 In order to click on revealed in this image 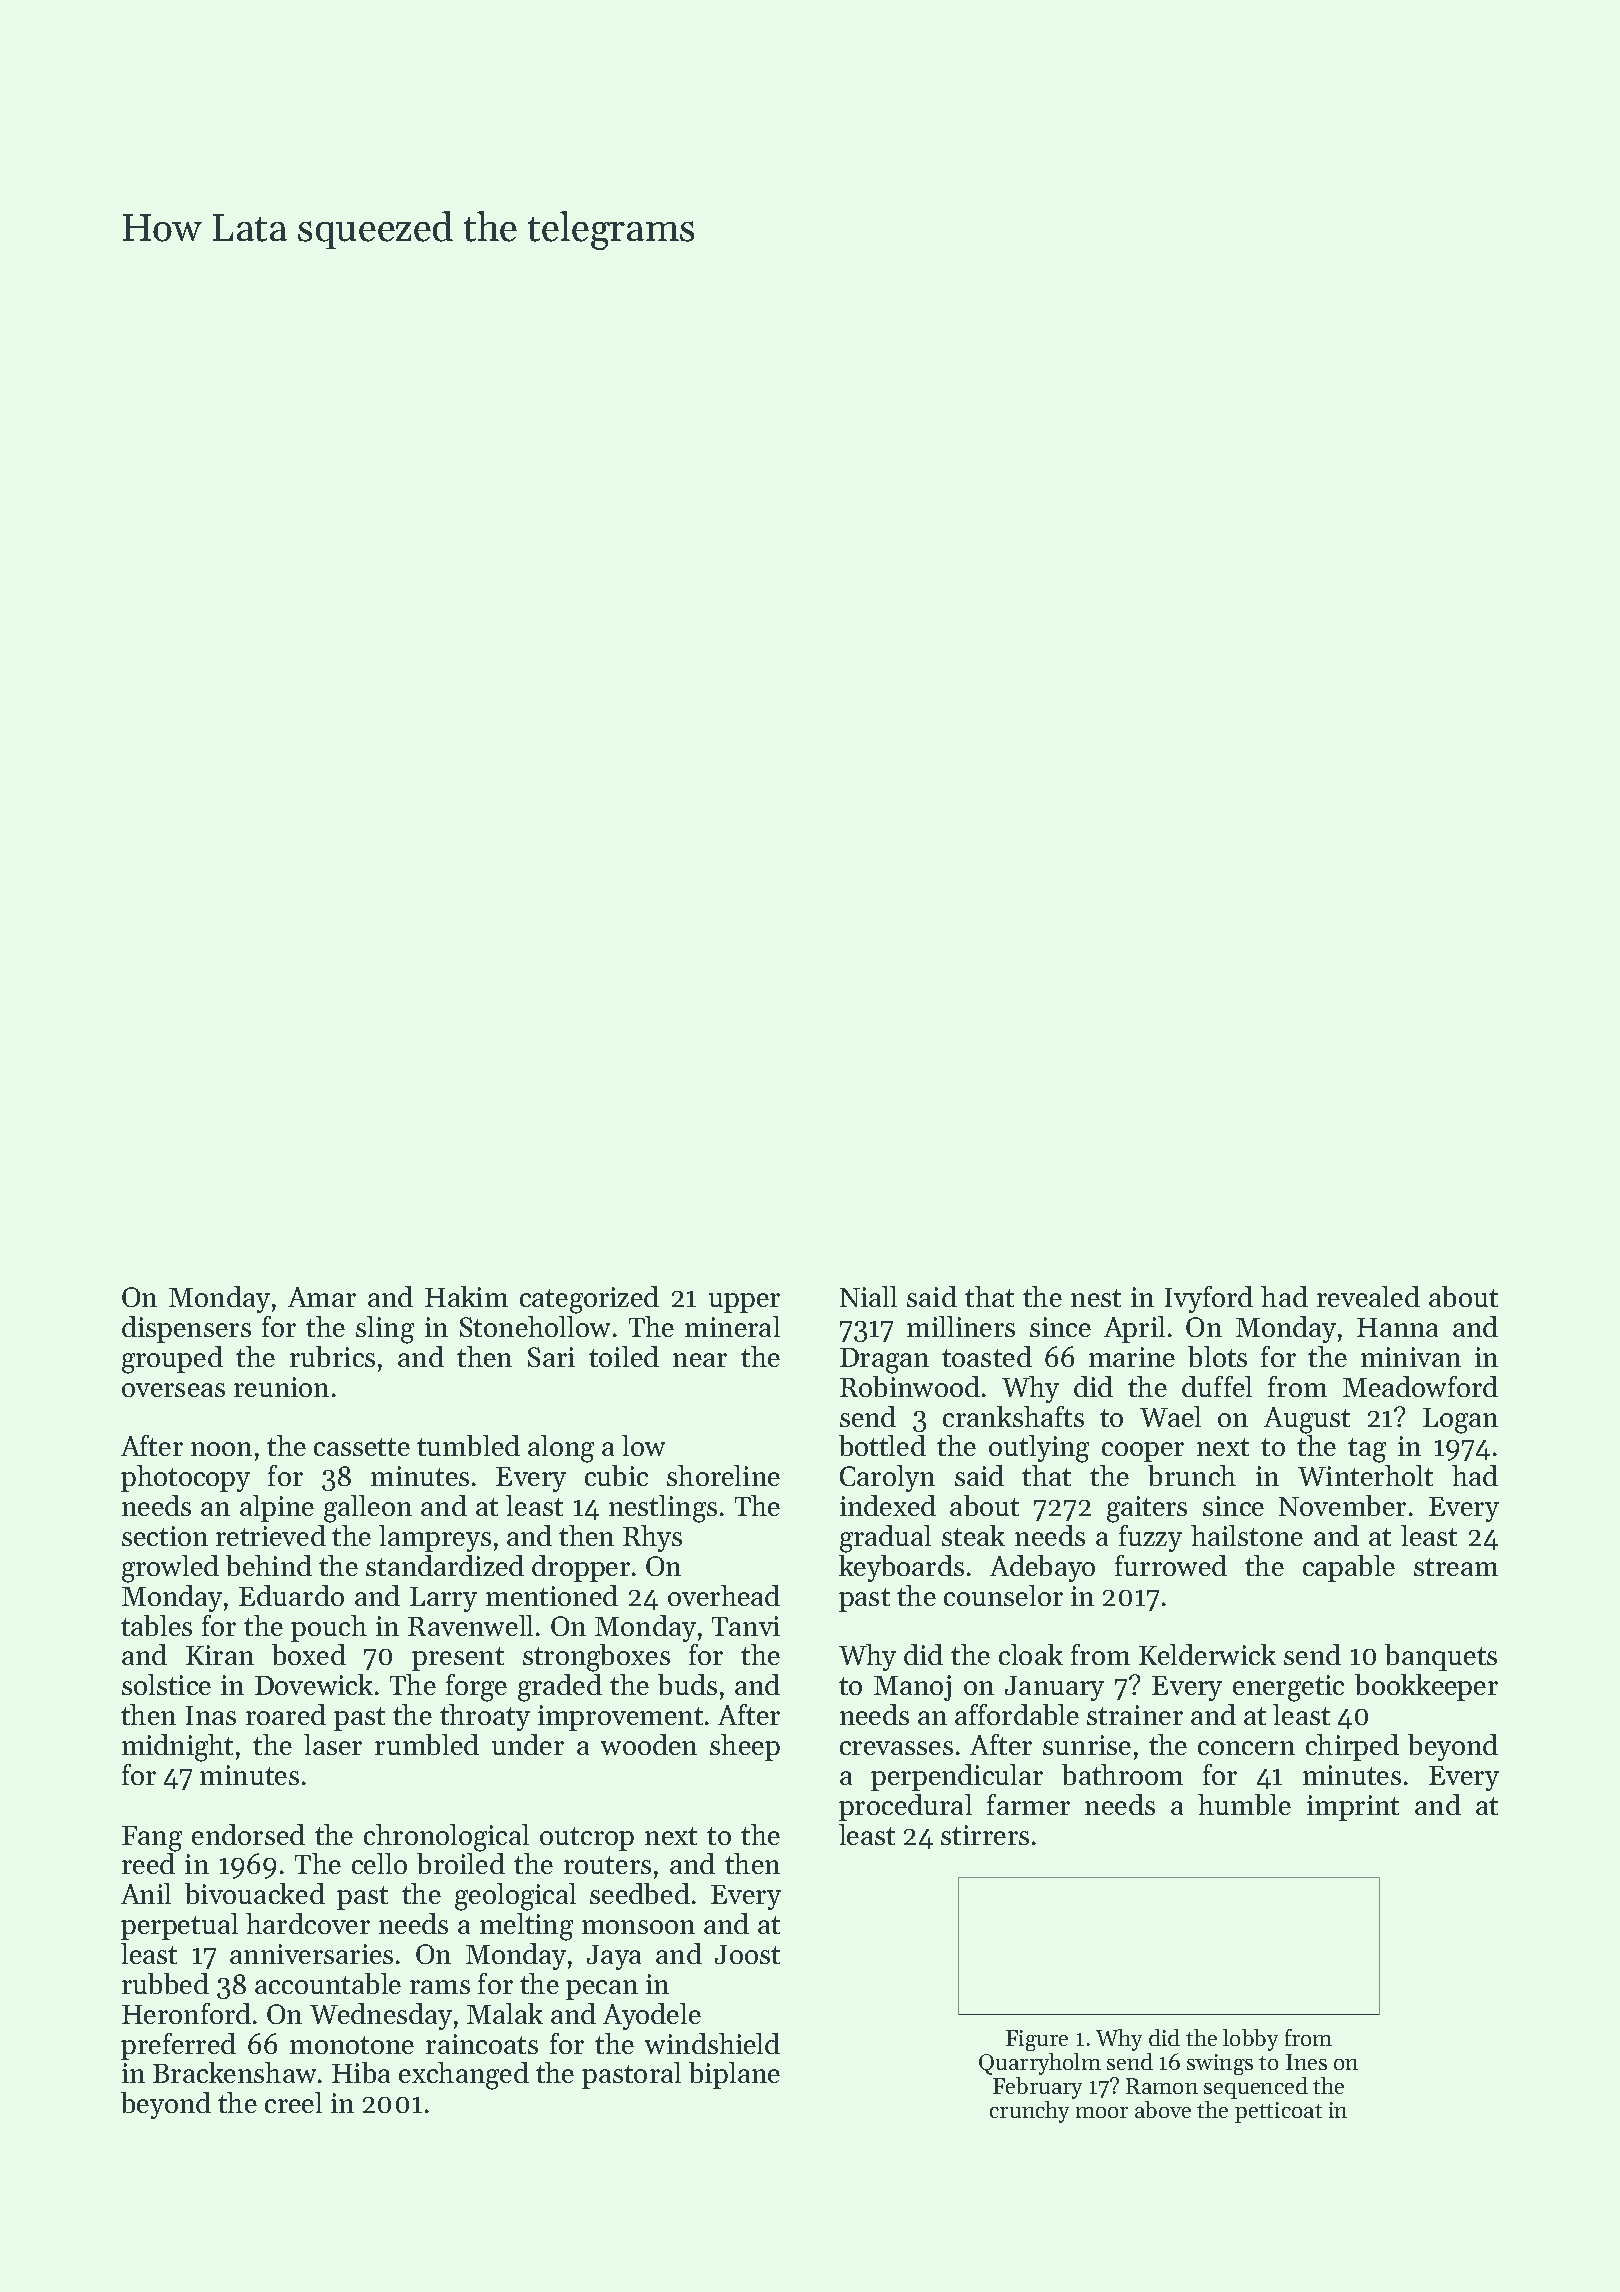, I will do `click(1368, 1296)`.
